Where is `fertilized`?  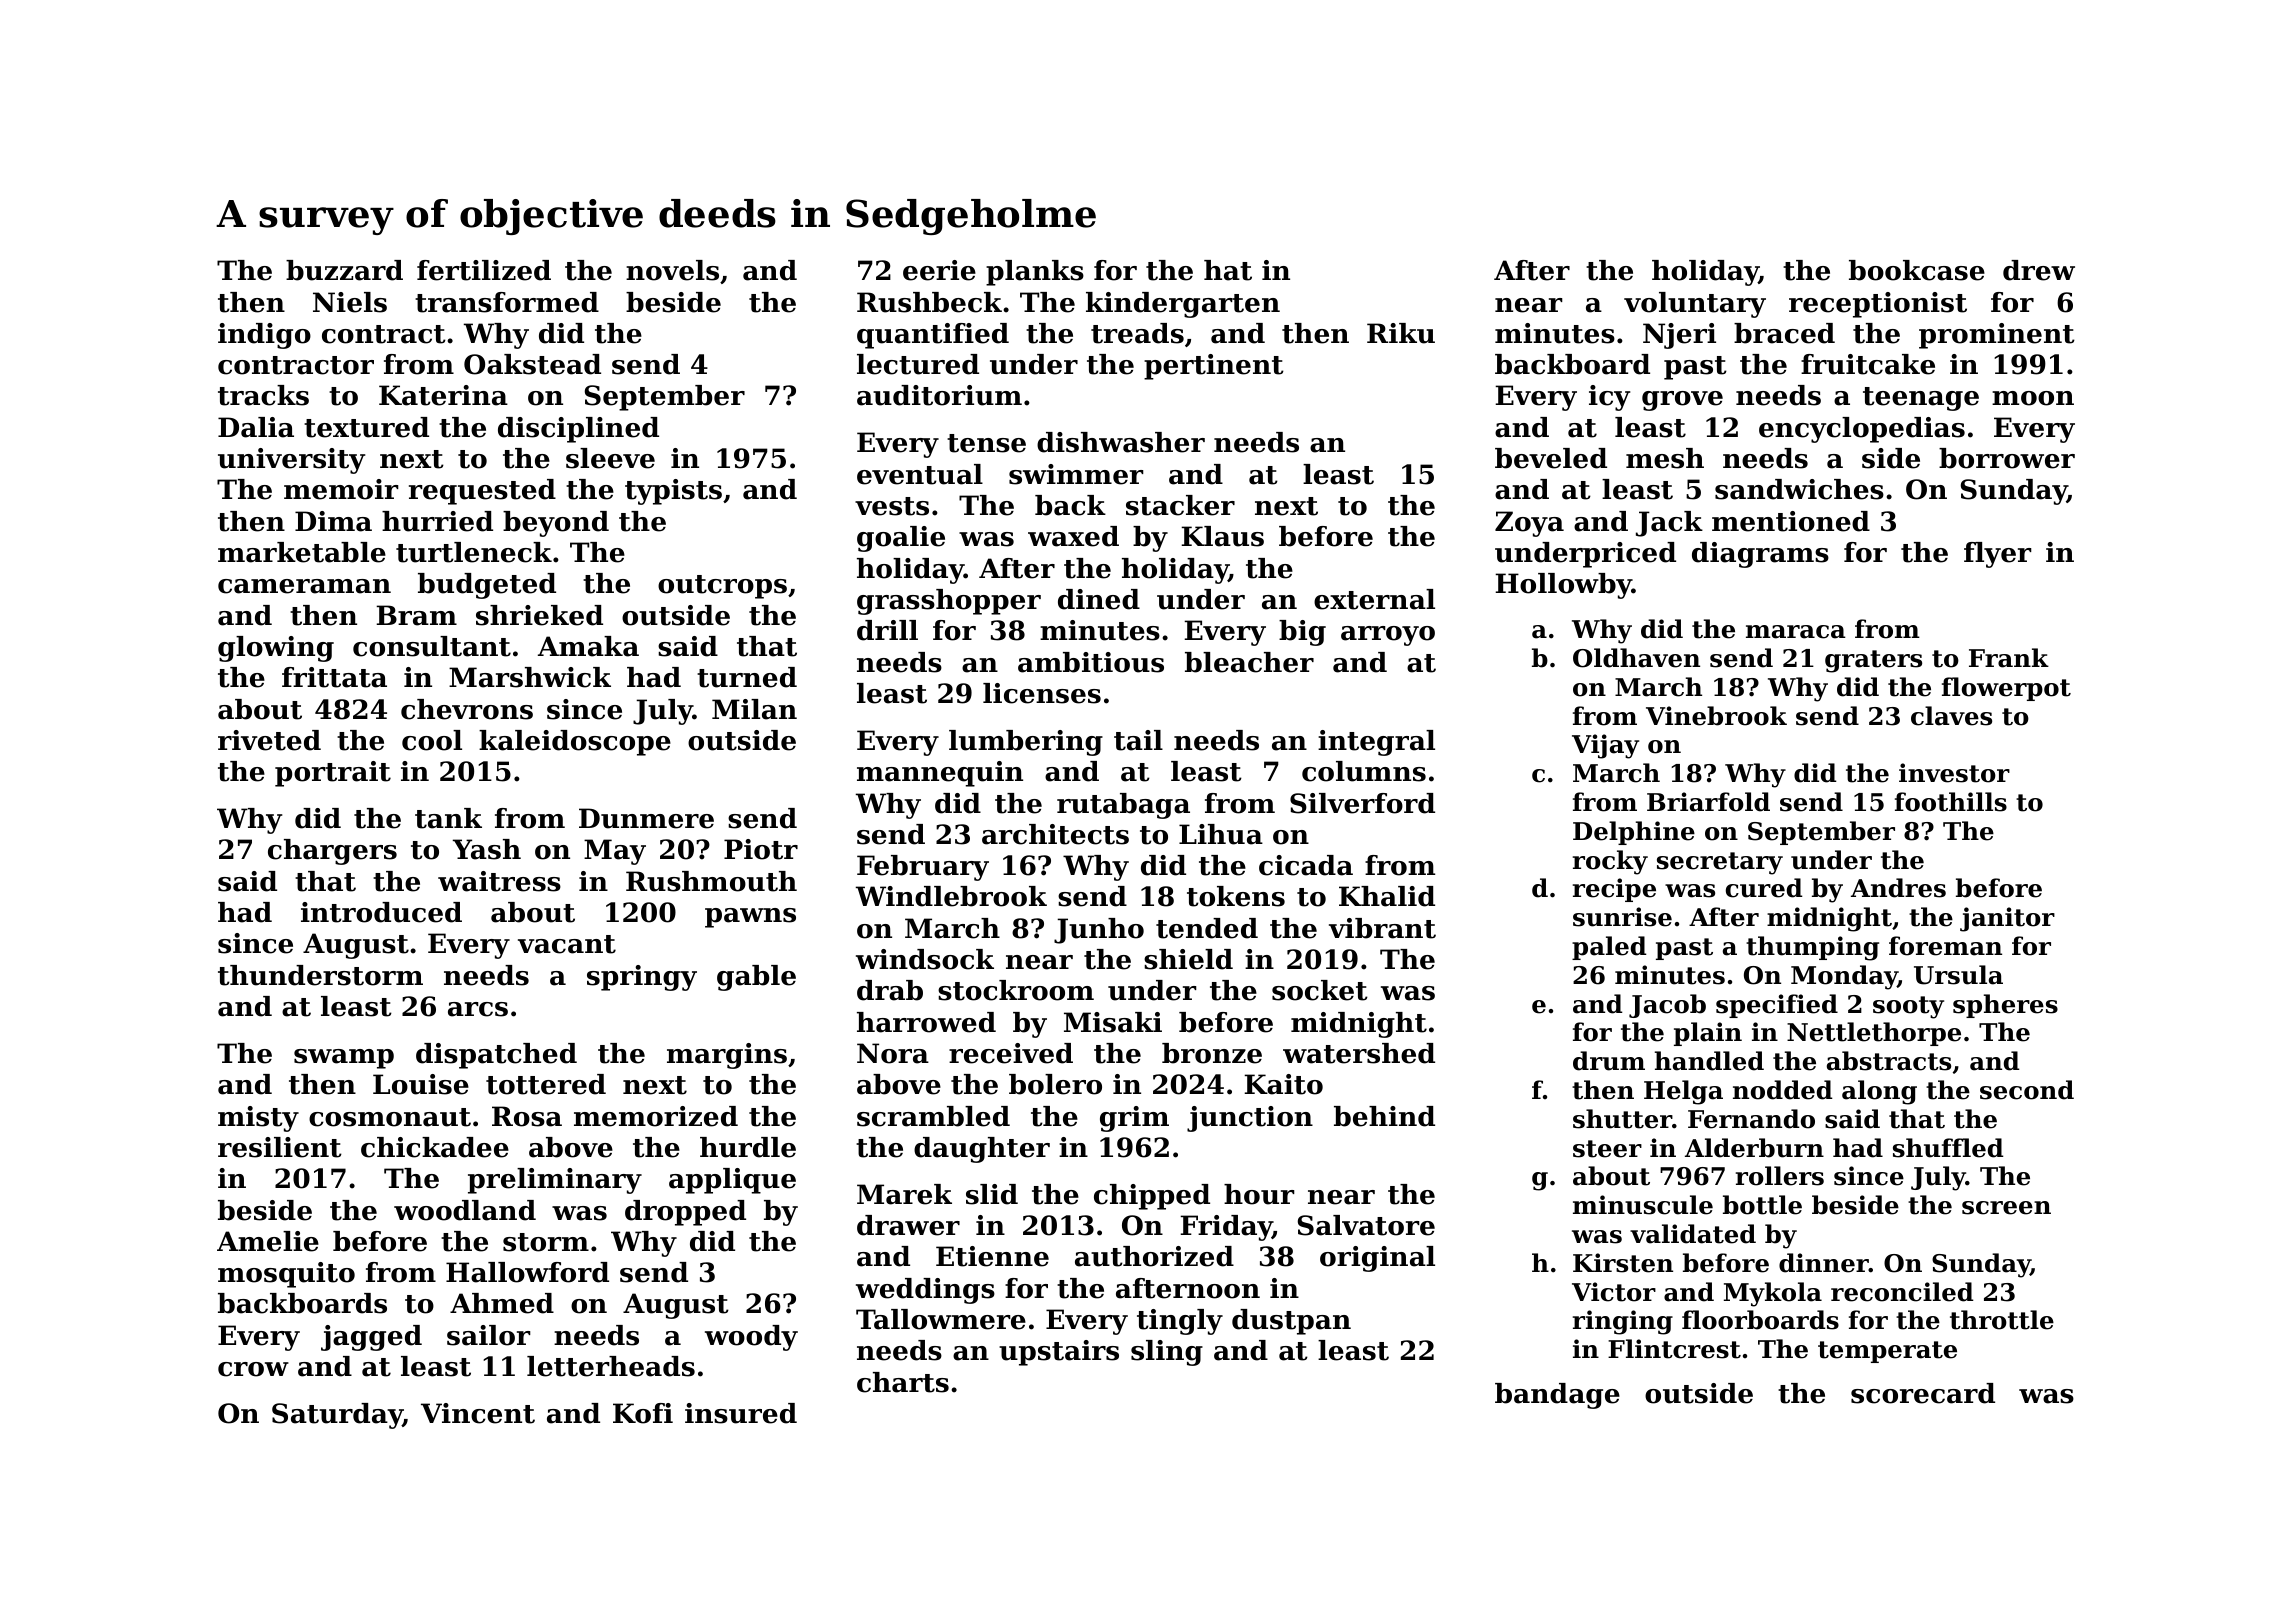 fertilized is located at coordinates (484, 270).
